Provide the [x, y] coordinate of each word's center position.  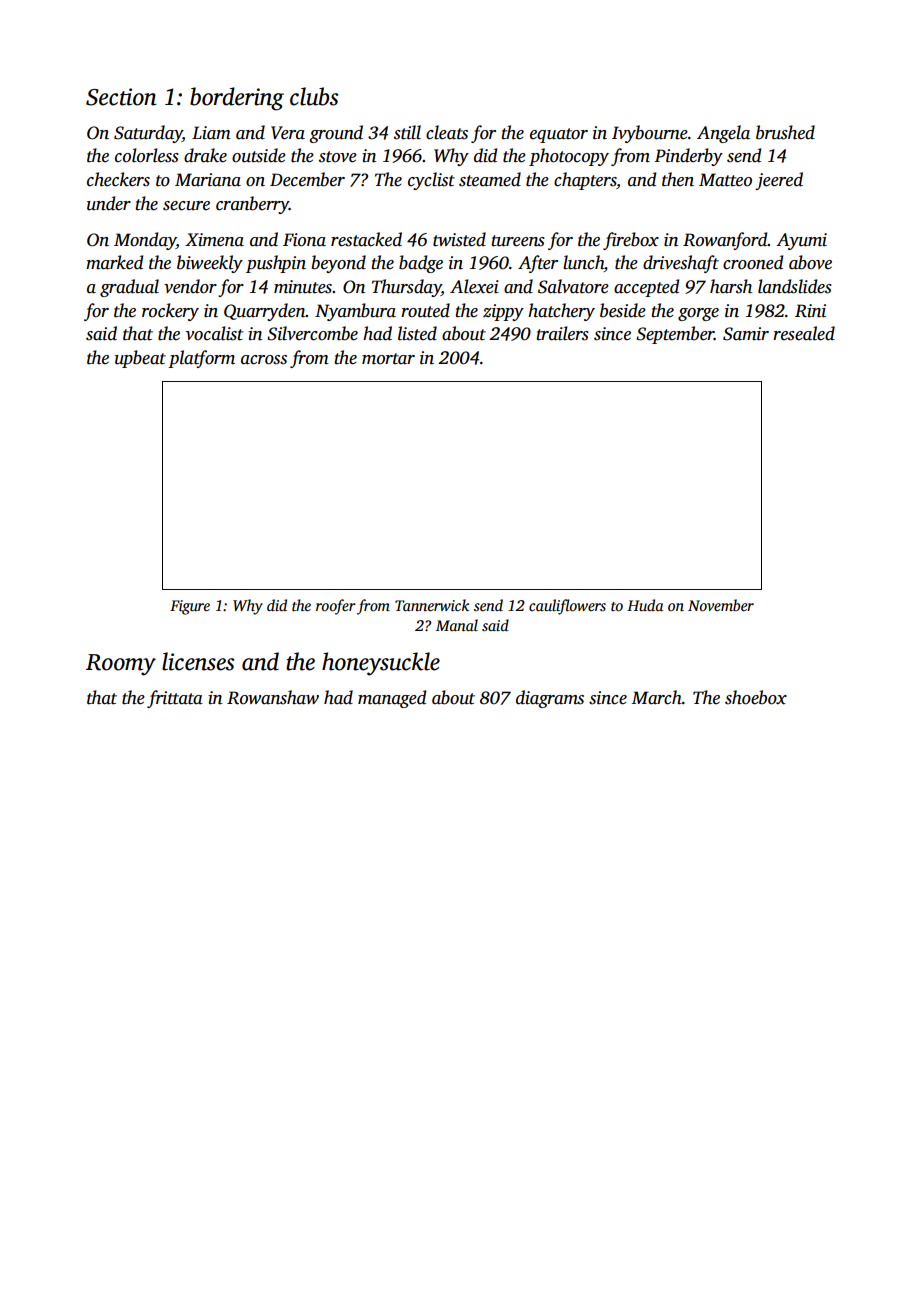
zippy [503, 312]
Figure [190, 607]
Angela [723, 134]
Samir [746, 334]
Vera [288, 133]
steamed [490, 179]
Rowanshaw [273, 697]
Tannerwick [432, 605]
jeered [779, 181]
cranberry [252, 205]
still [407, 132]
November [721, 605]
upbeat [140, 359]
